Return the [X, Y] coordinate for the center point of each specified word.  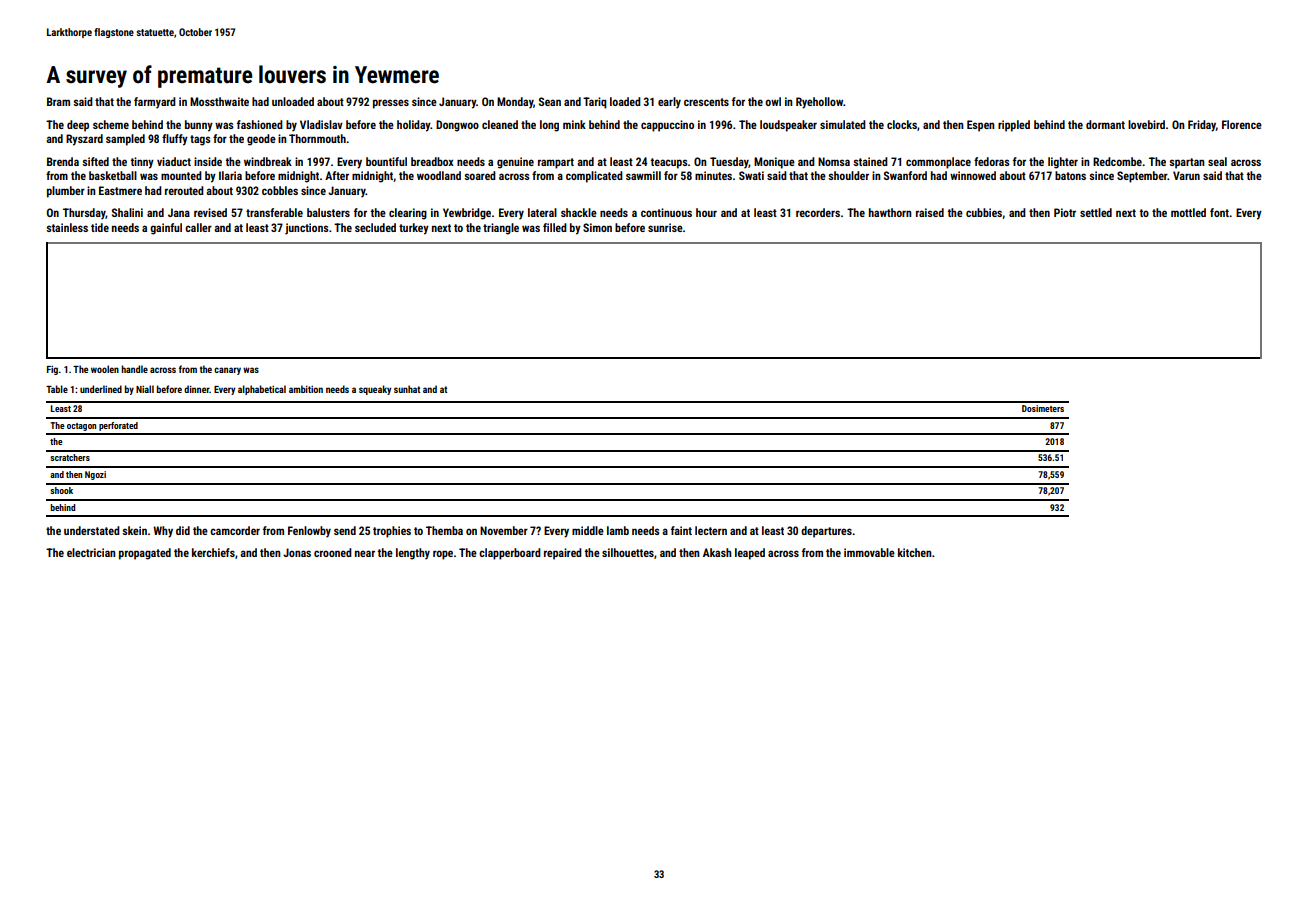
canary [227, 371]
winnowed [973, 175]
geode [261, 140]
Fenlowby [309, 532]
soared [480, 175]
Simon [597, 227]
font [1219, 212]
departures [826, 532]
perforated [118, 426]
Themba [444, 530]
